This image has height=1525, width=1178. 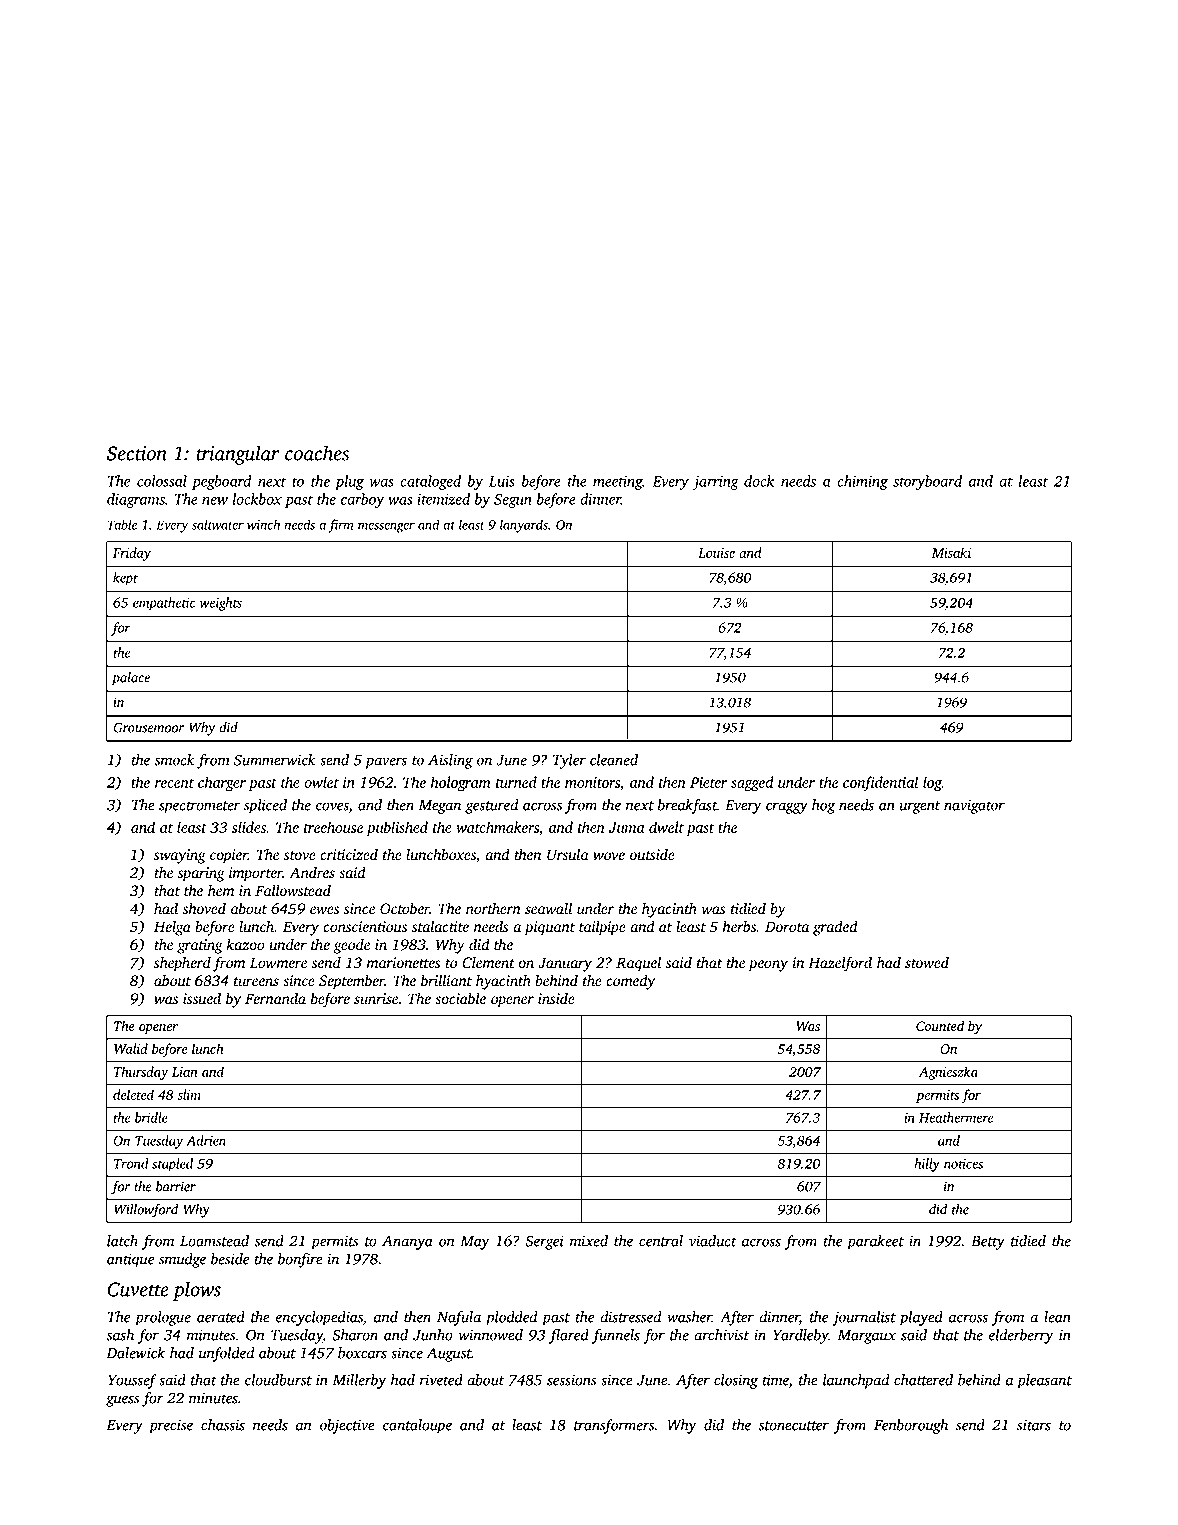 What do you see at coordinates (223, 1425) in the image?
I see `chassis` at bounding box center [223, 1425].
